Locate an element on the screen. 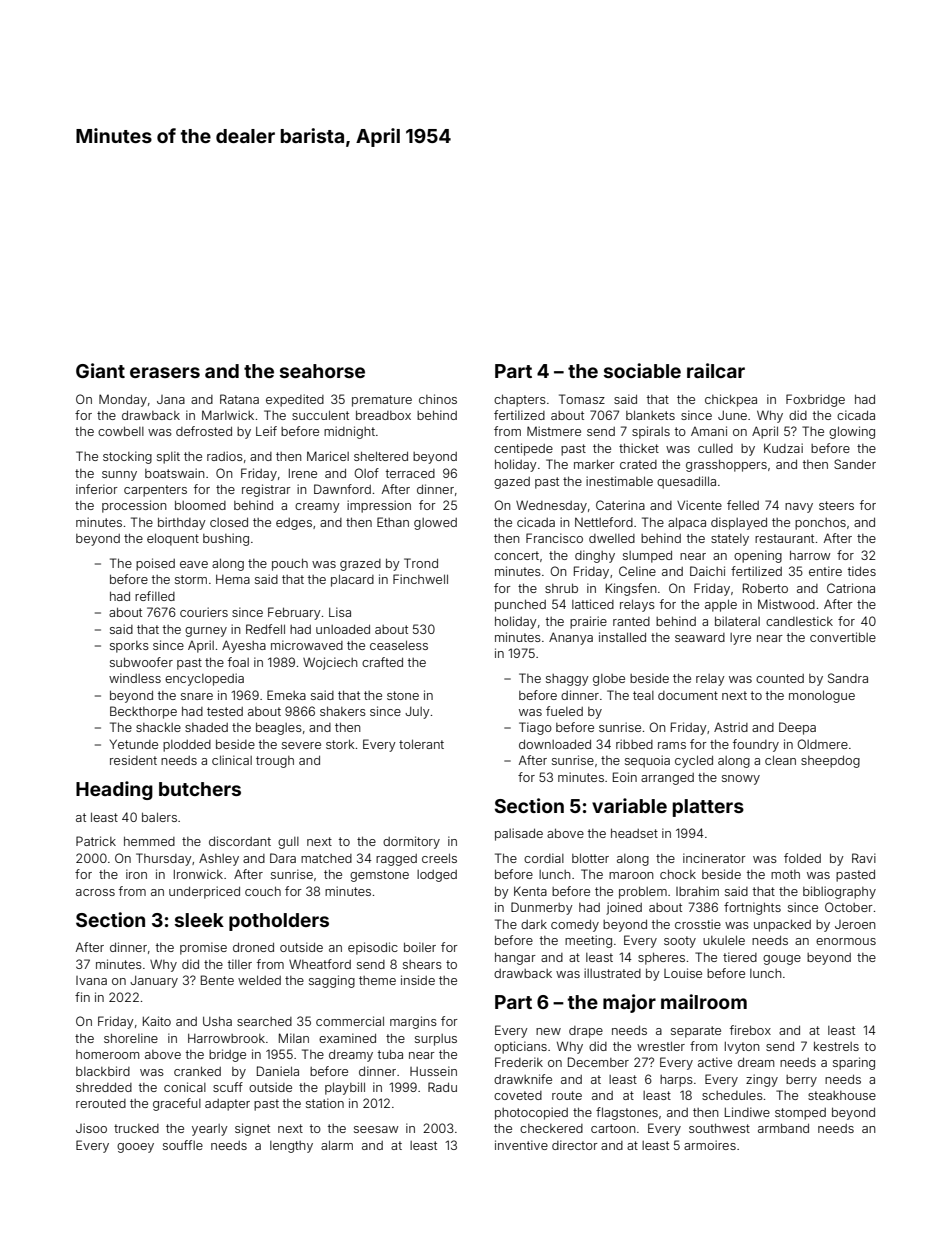  gouge is located at coordinates (782, 960).
